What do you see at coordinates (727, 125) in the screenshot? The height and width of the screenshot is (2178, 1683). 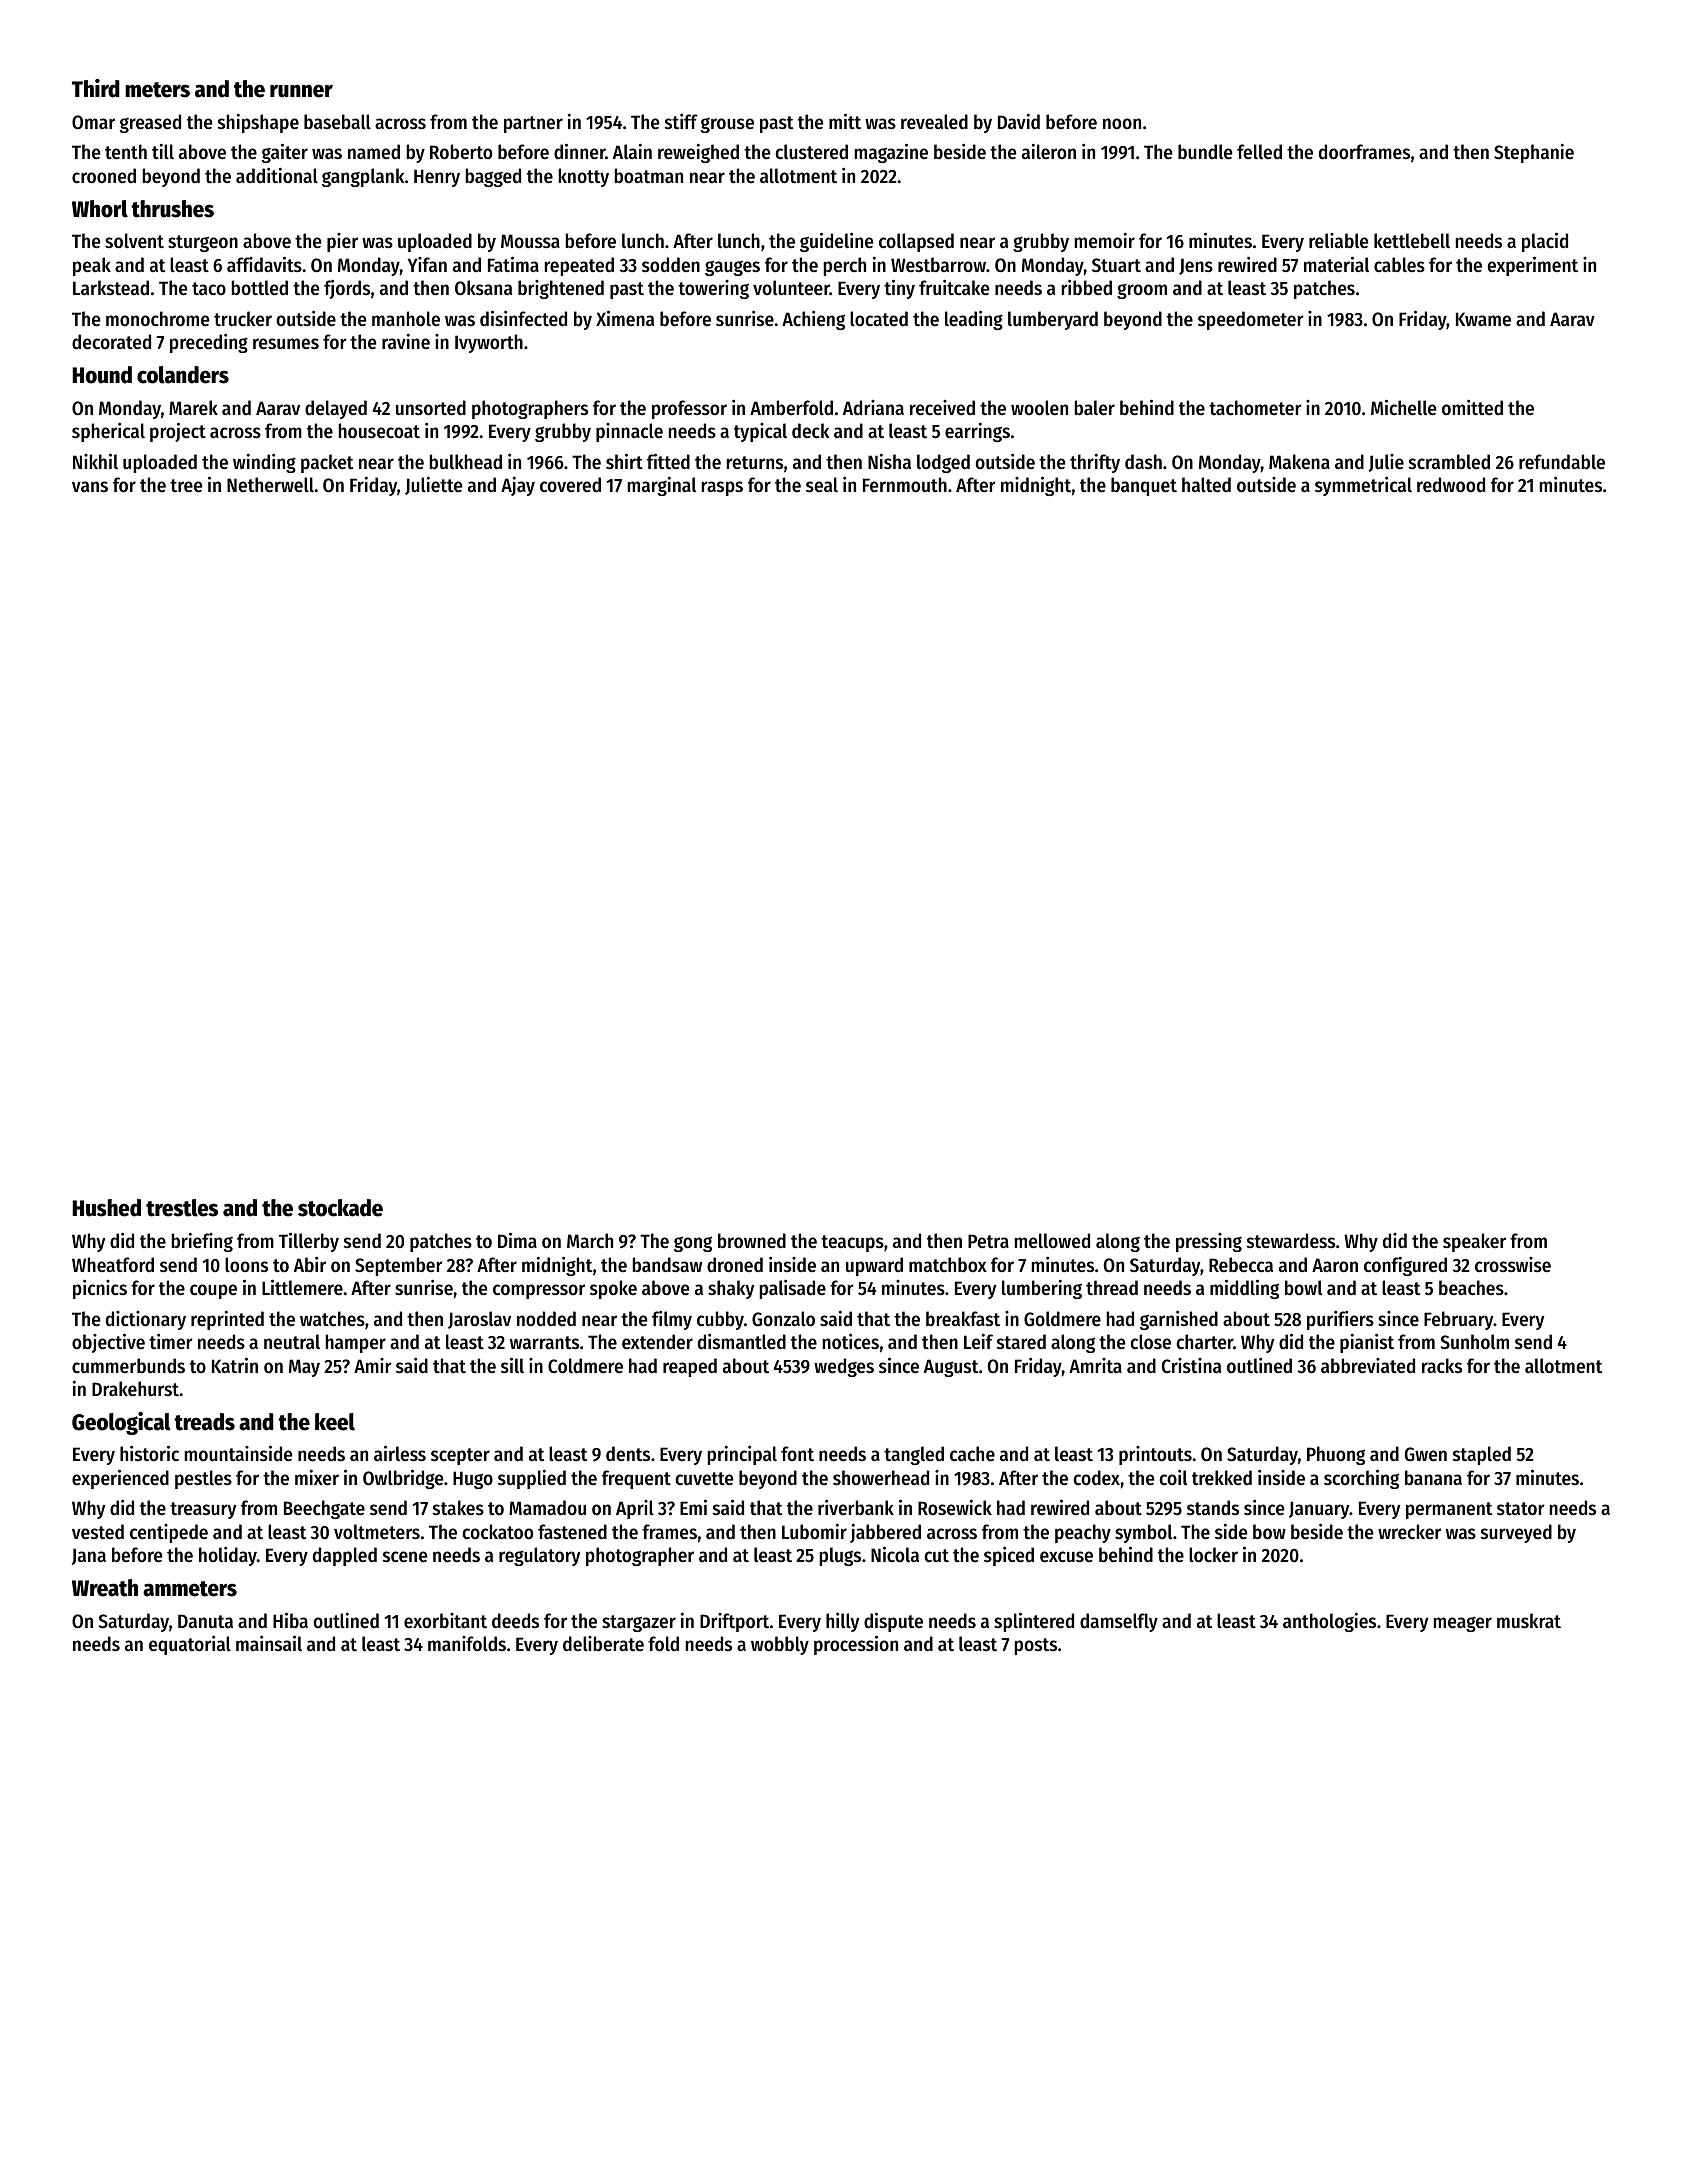 I see `grouse` at bounding box center [727, 125].
